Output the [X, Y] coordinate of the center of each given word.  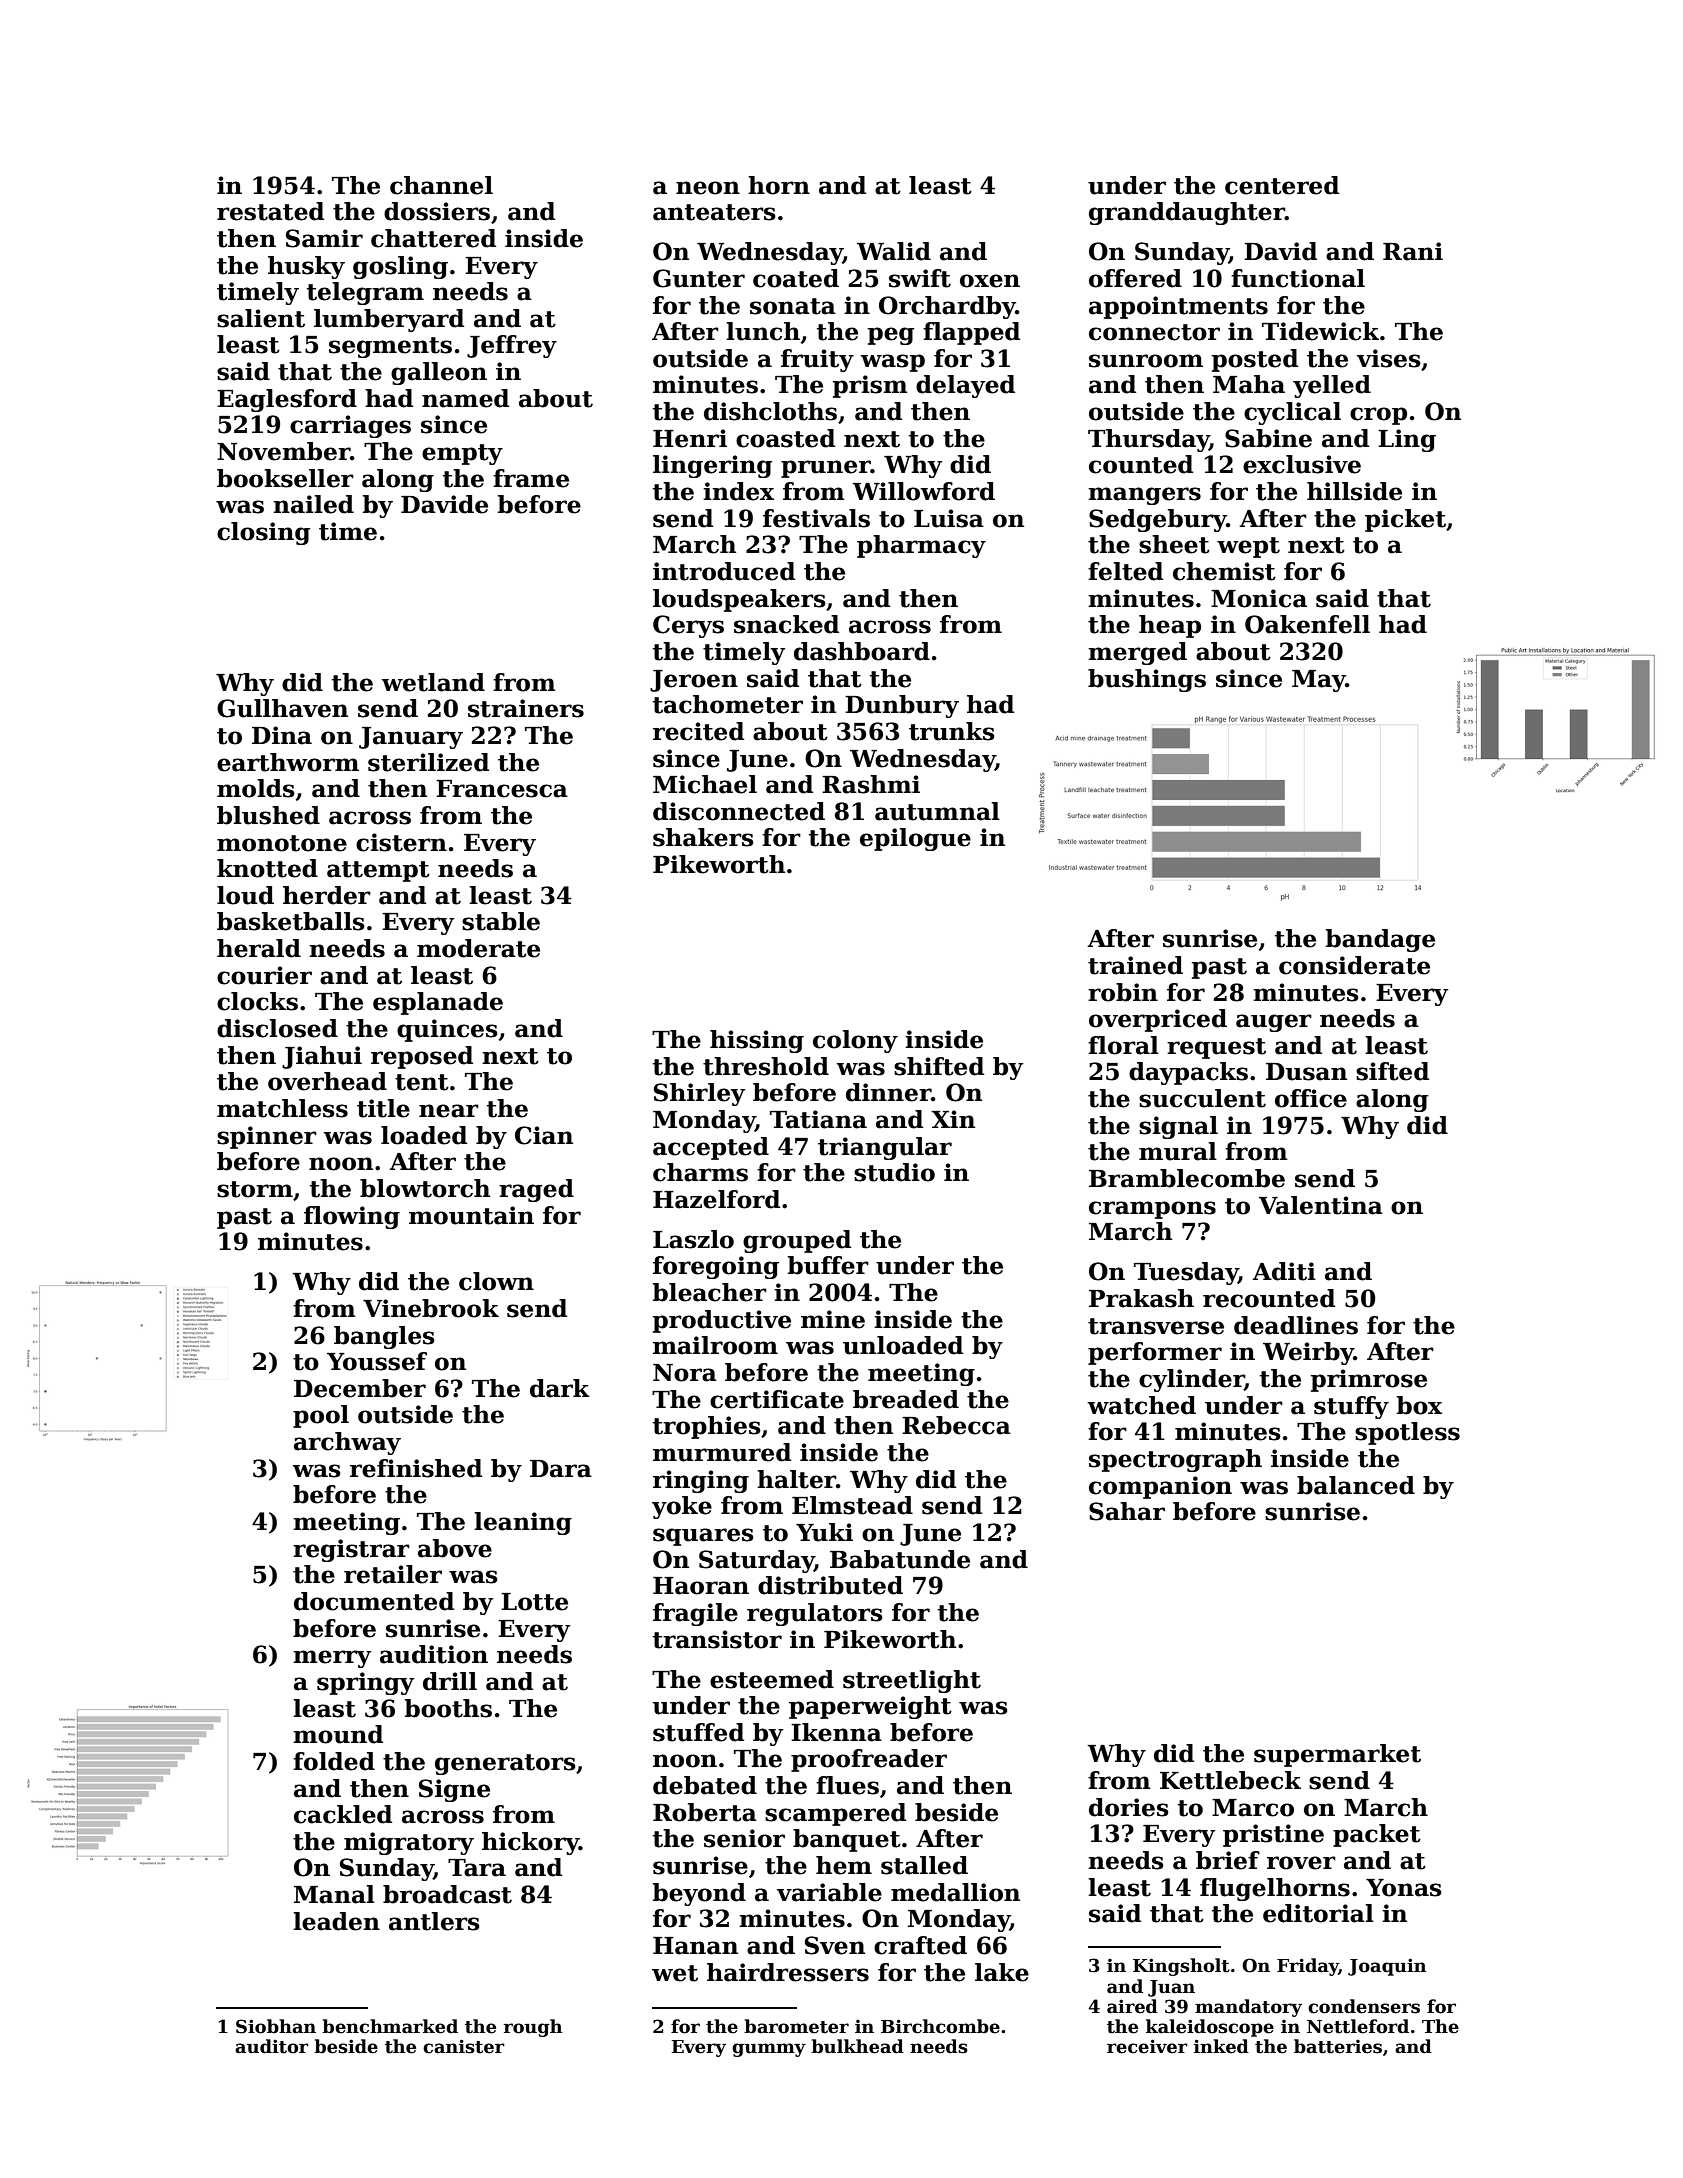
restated [270, 211]
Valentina [1321, 1205]
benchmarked [390, 2026]
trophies [707, 1427]
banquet [847, 1840]
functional [1298, 278]
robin [1123, 992]
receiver [1147, 2046]
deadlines [1296, 1325]
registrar [351, 1550]
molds [256, 788]
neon [708, 188]
